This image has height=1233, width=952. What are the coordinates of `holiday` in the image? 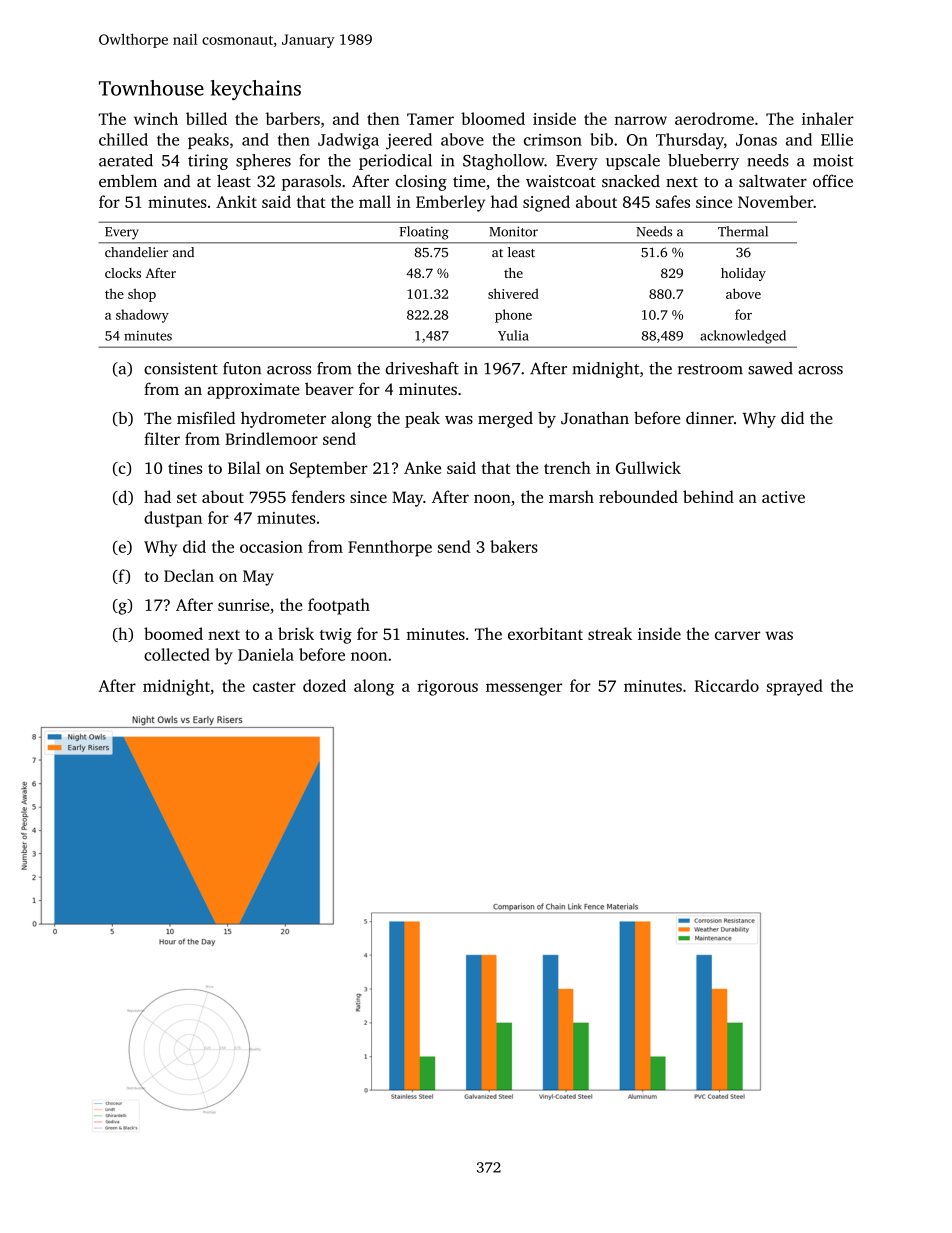 It's located at (743, 274).
